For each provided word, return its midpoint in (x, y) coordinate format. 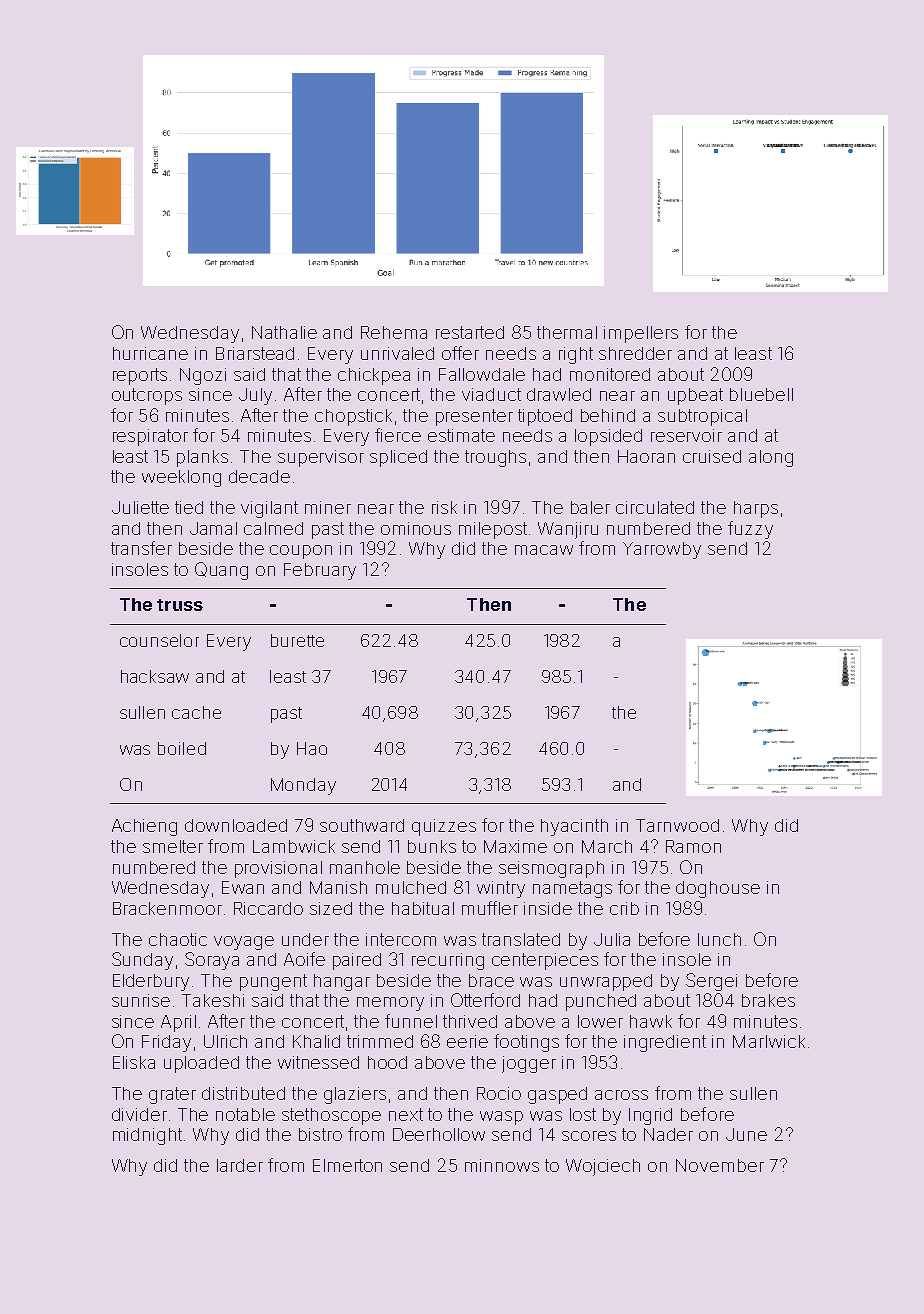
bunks (432, 846)
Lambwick (294, 846)
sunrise (141, 1000)
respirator (150, 437)
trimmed (380, 1041)
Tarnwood (677, 825)
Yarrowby (662, 550)
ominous (416, 528)
